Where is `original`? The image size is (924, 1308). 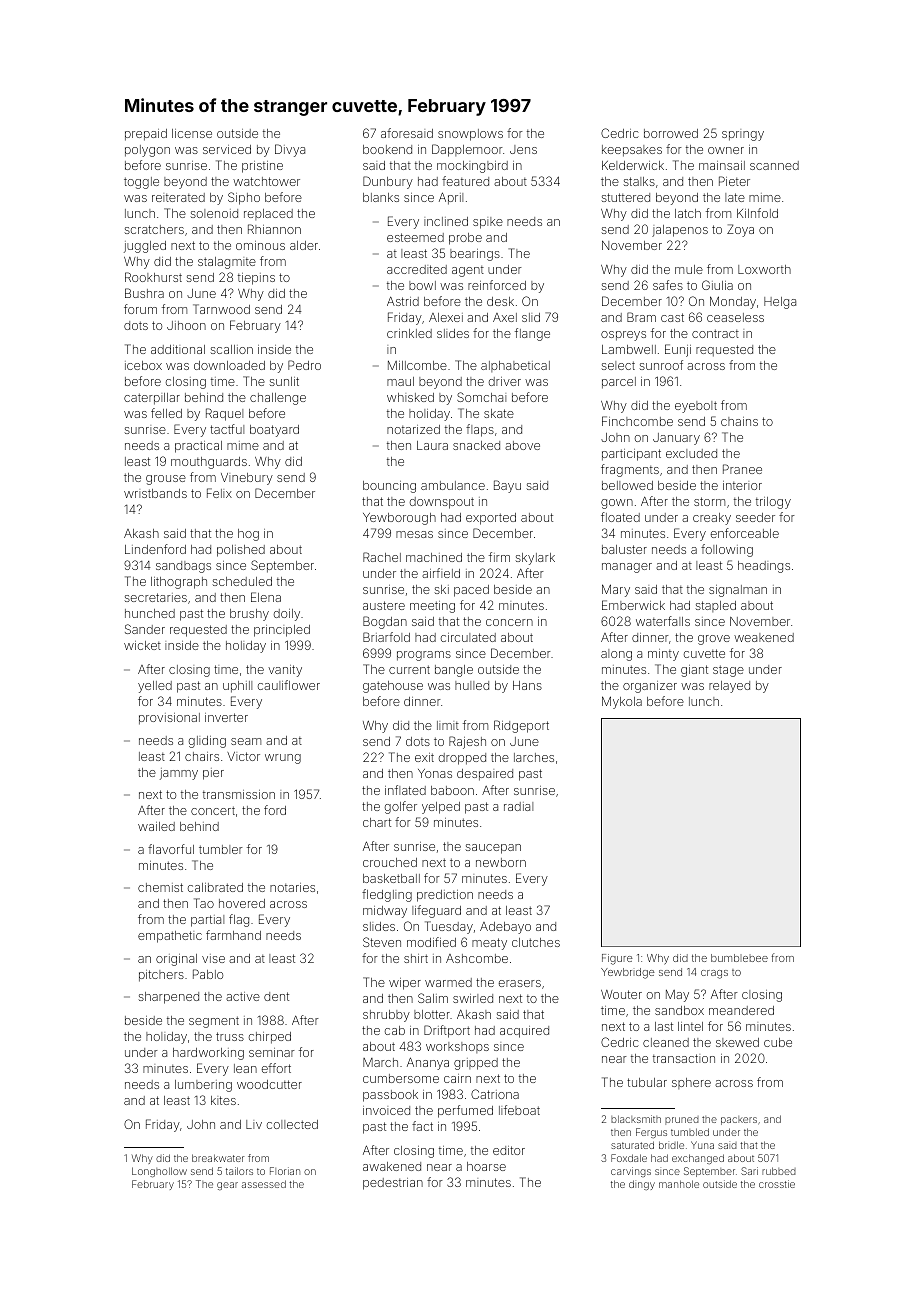 original is located at coordinates (176, 960).
